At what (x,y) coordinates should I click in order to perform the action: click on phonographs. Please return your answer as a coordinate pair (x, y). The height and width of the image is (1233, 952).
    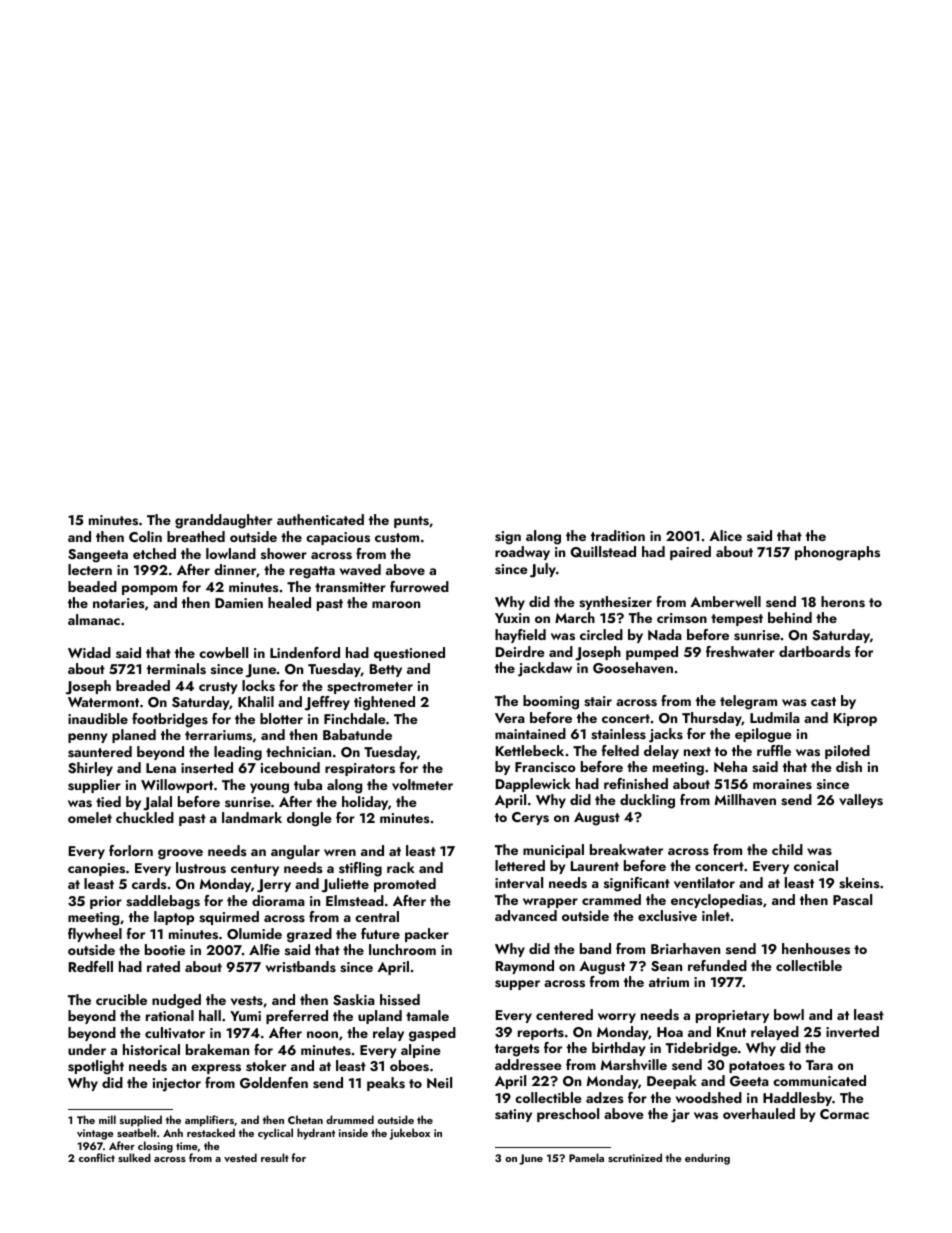
    Looking at the image, I should click on (837, 553).
